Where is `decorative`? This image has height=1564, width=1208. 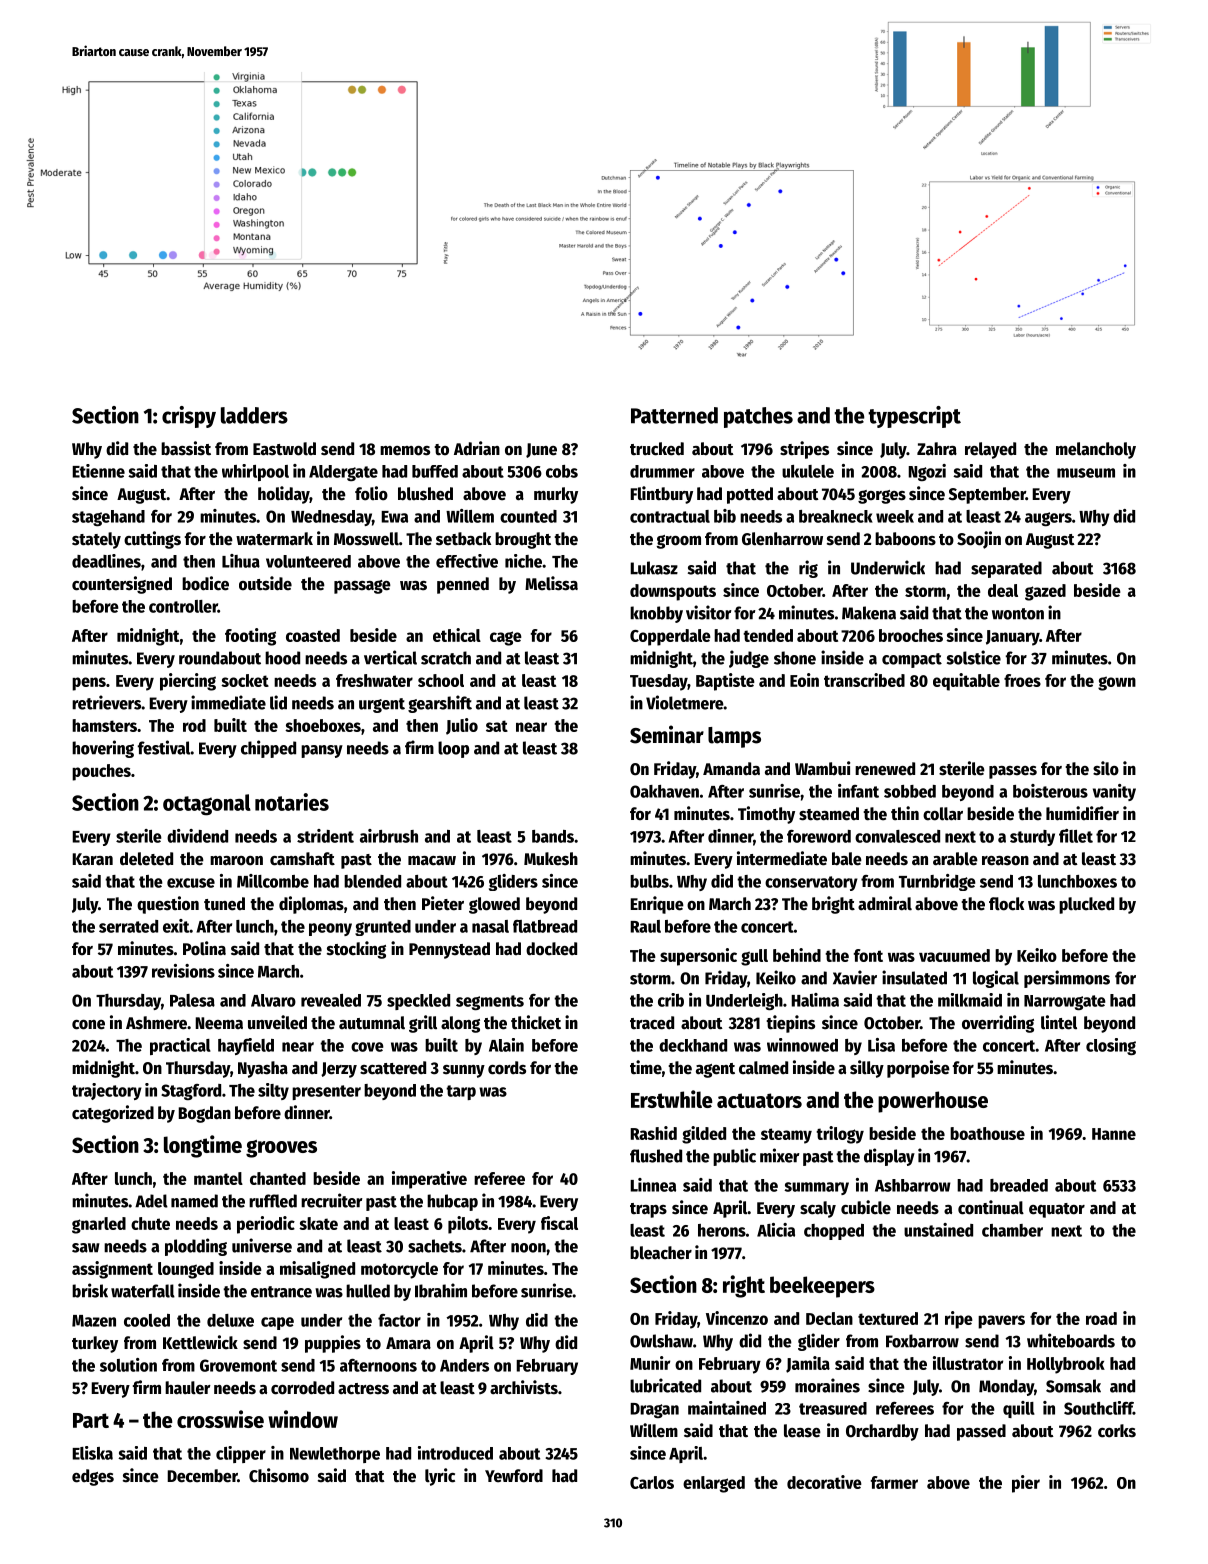 decorative is located at coordinates (824, 1482).
